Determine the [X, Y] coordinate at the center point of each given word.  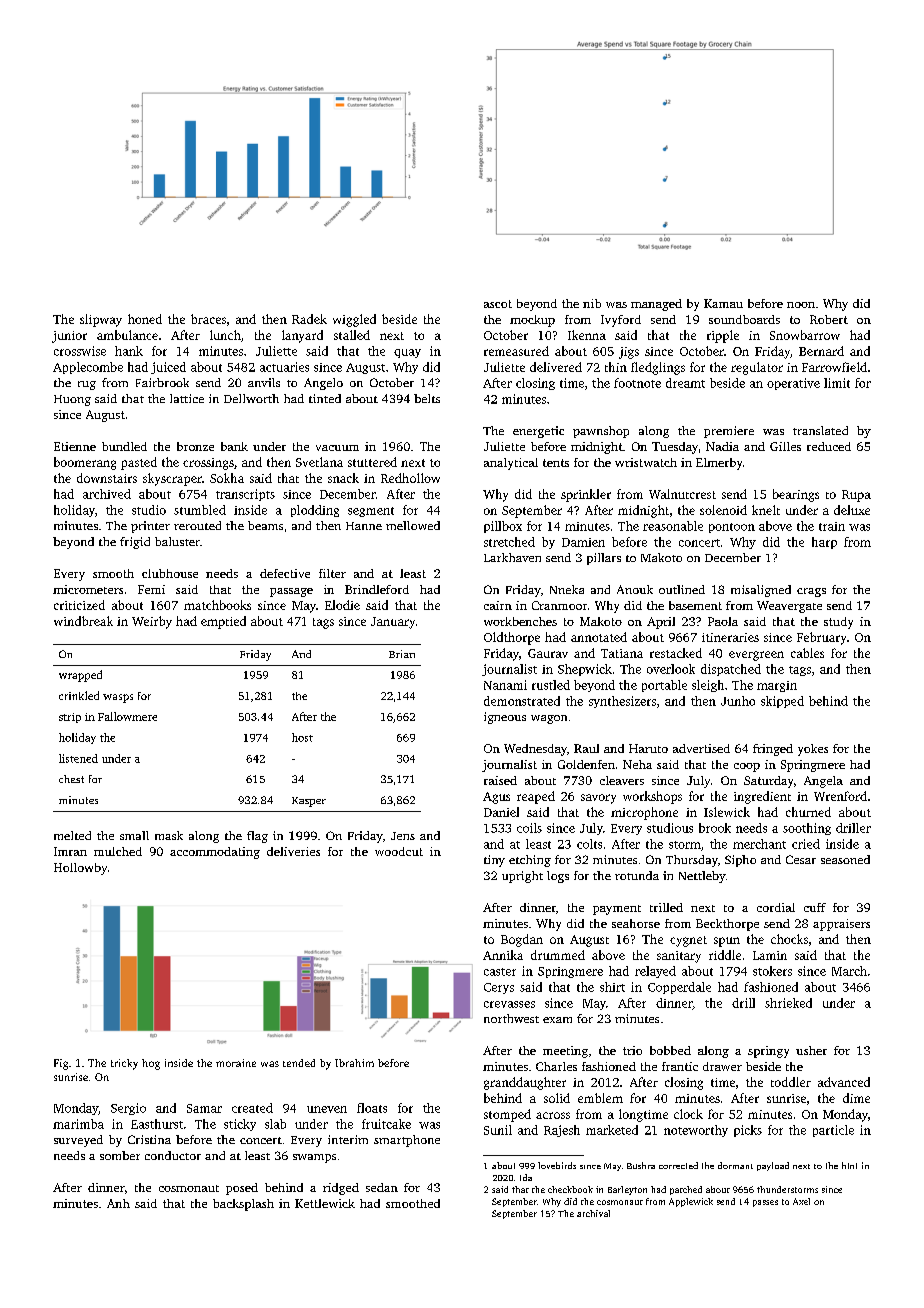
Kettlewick [325, 1203]
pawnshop [601, 432]
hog [151, 1064]
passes [765, 1203]
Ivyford [621, 321]
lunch [225, 335]
